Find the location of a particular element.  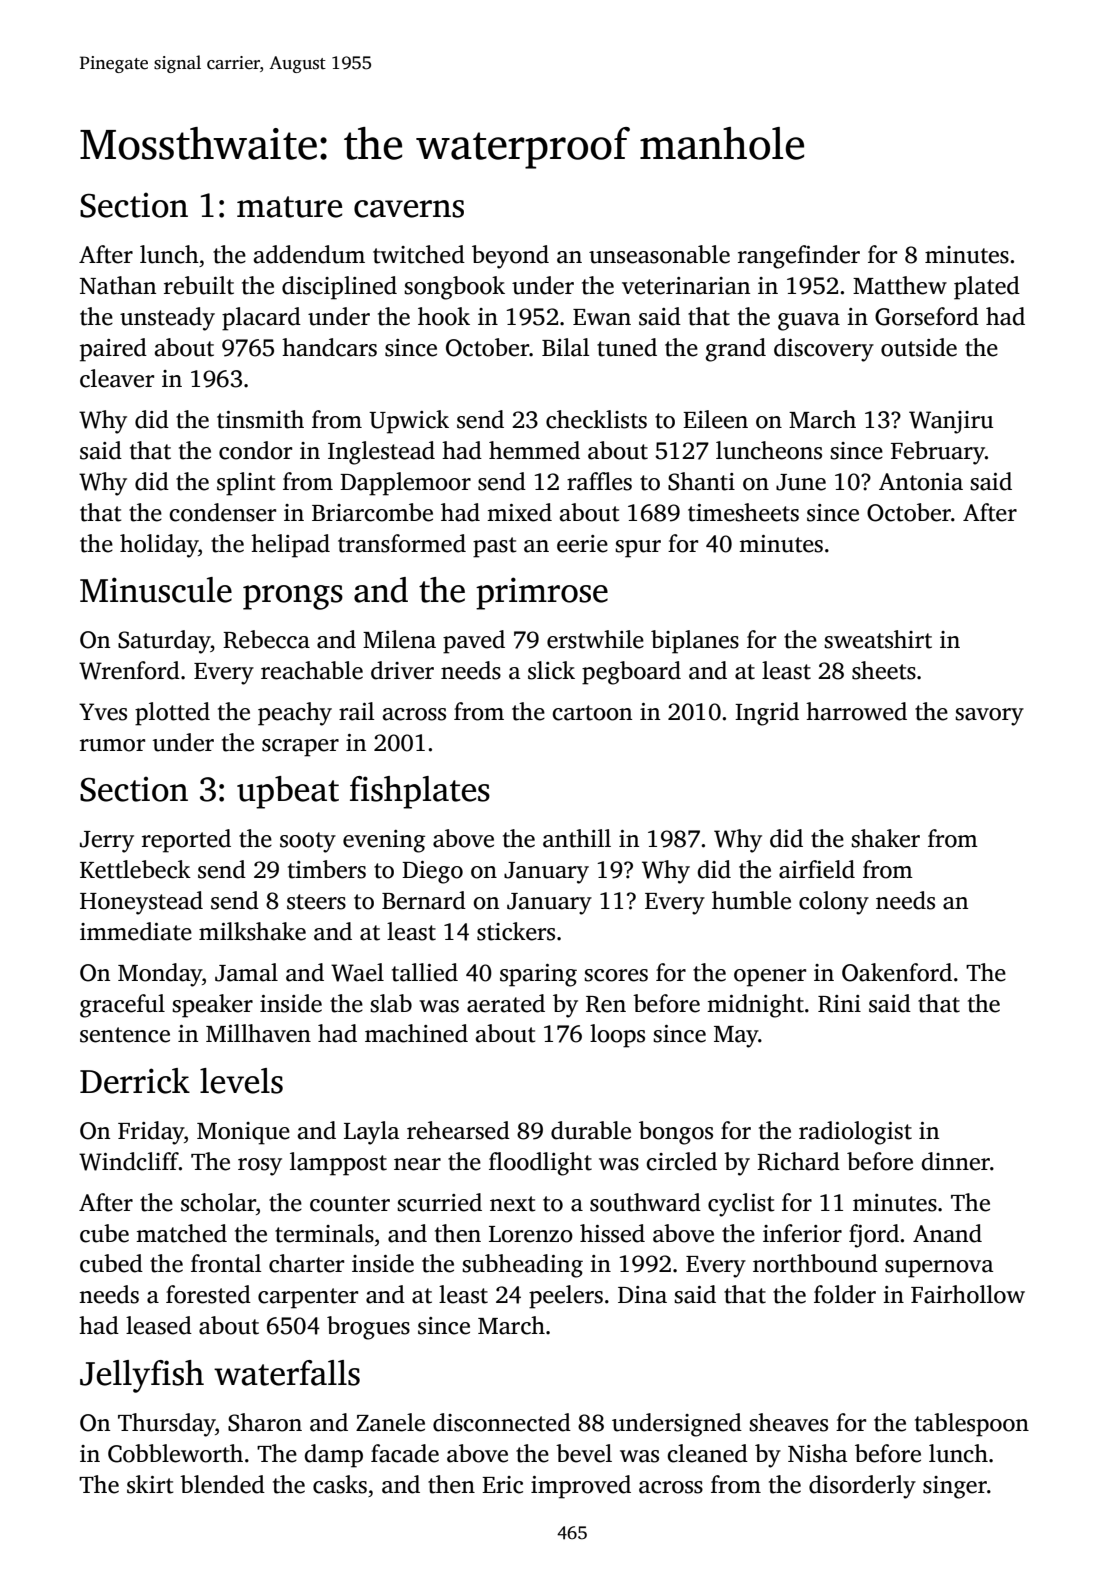

tuned is located at coordinates (627, 347).
